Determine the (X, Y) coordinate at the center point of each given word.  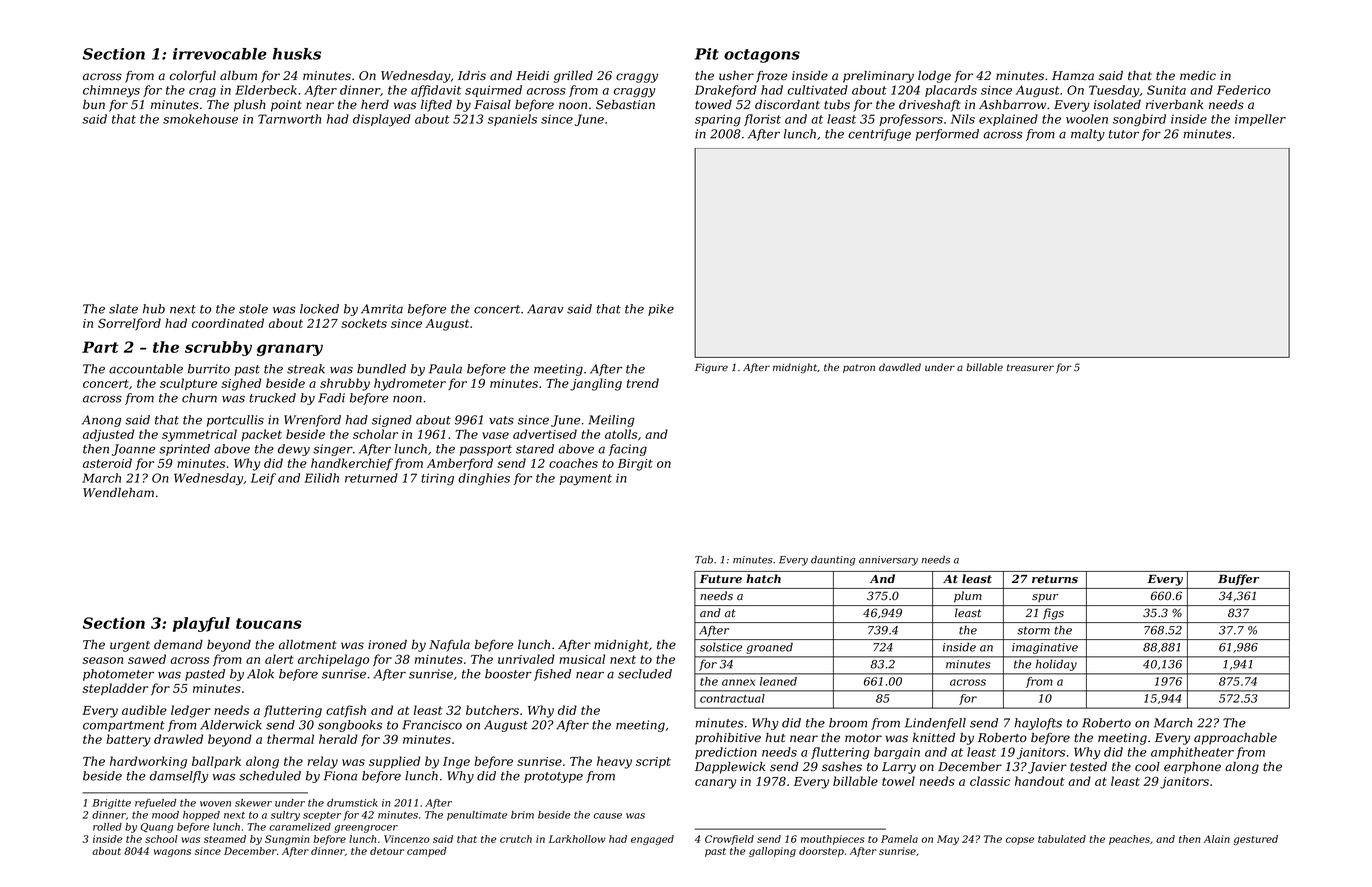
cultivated (818, 90)
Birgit (635, 465)
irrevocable (220, 54)
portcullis (235, 421)
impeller (1260, 120)
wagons (172, 853)
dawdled (900, 367)
